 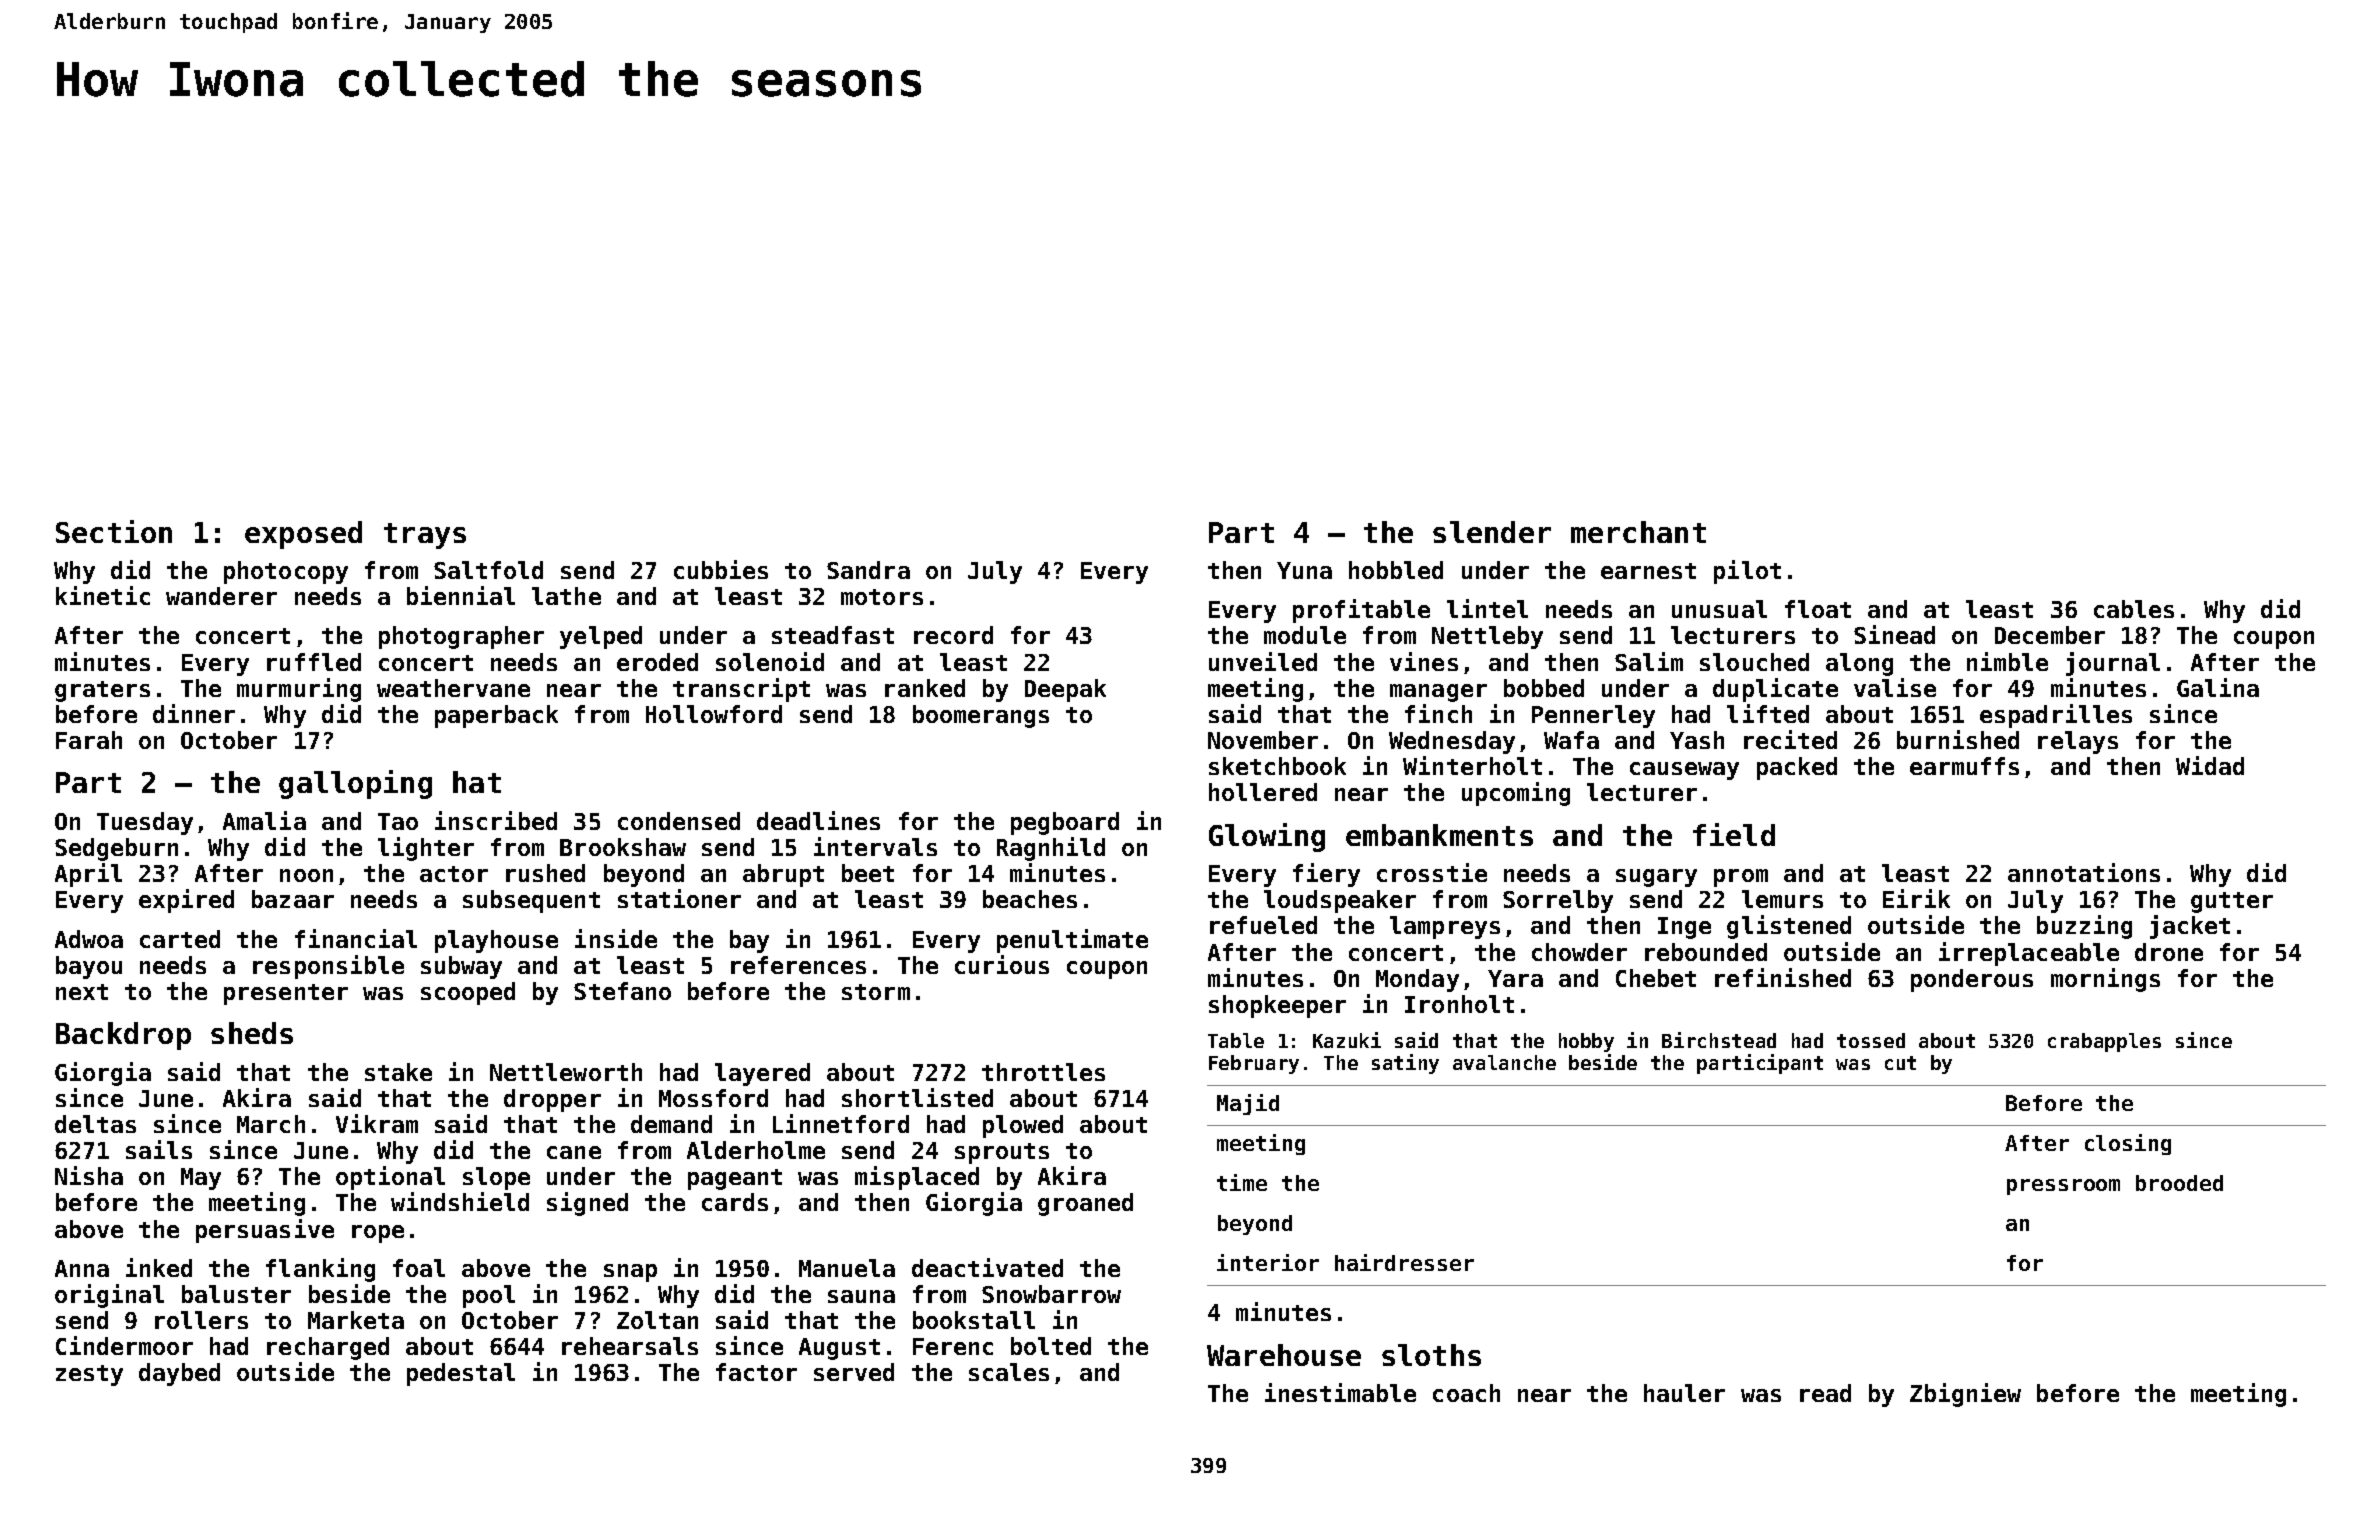 What do you see at coordinates (82, 1268) in the image?
I see `Anna` at bounding box center [82, 1268].
